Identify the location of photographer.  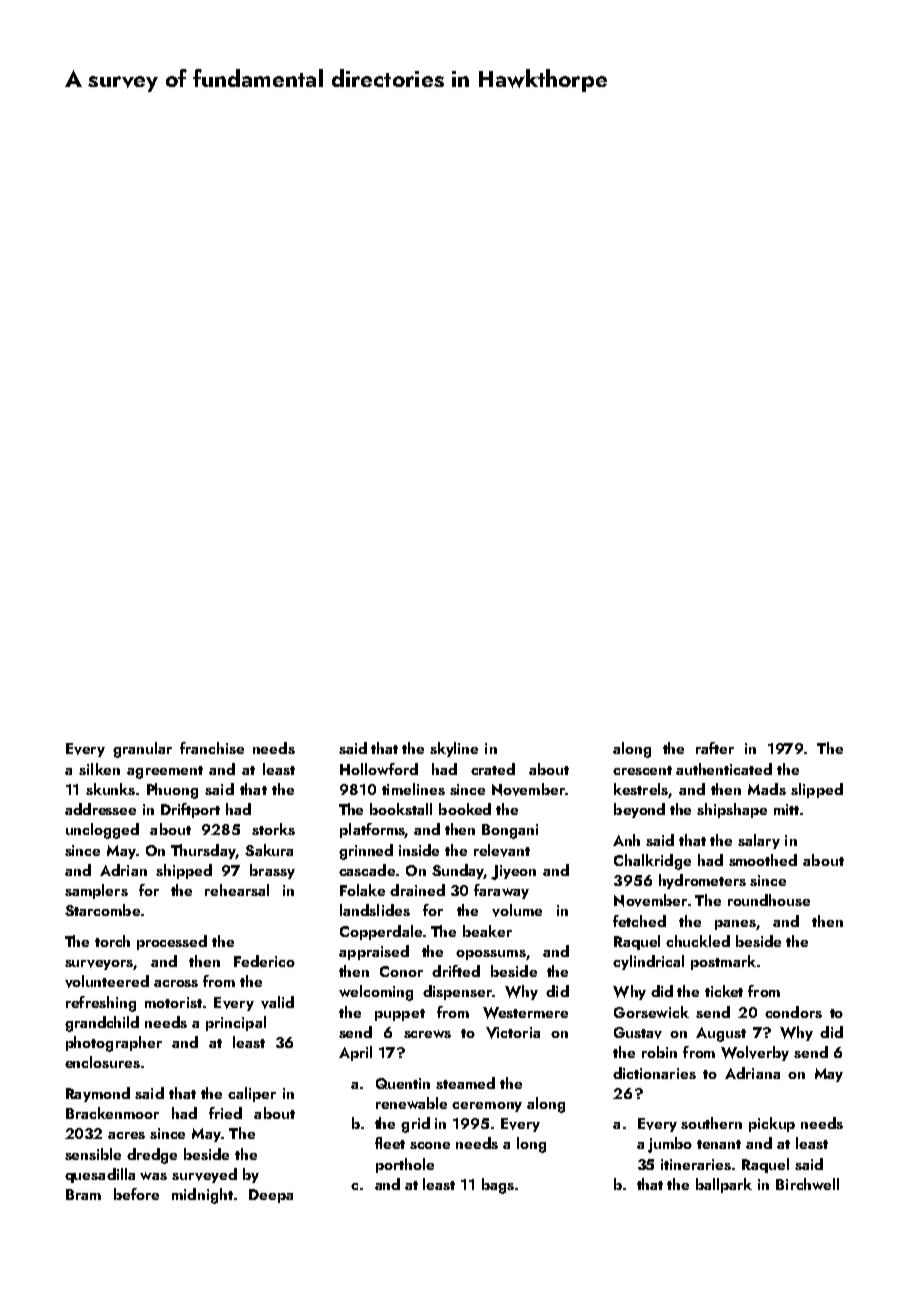
(114, 1044).
